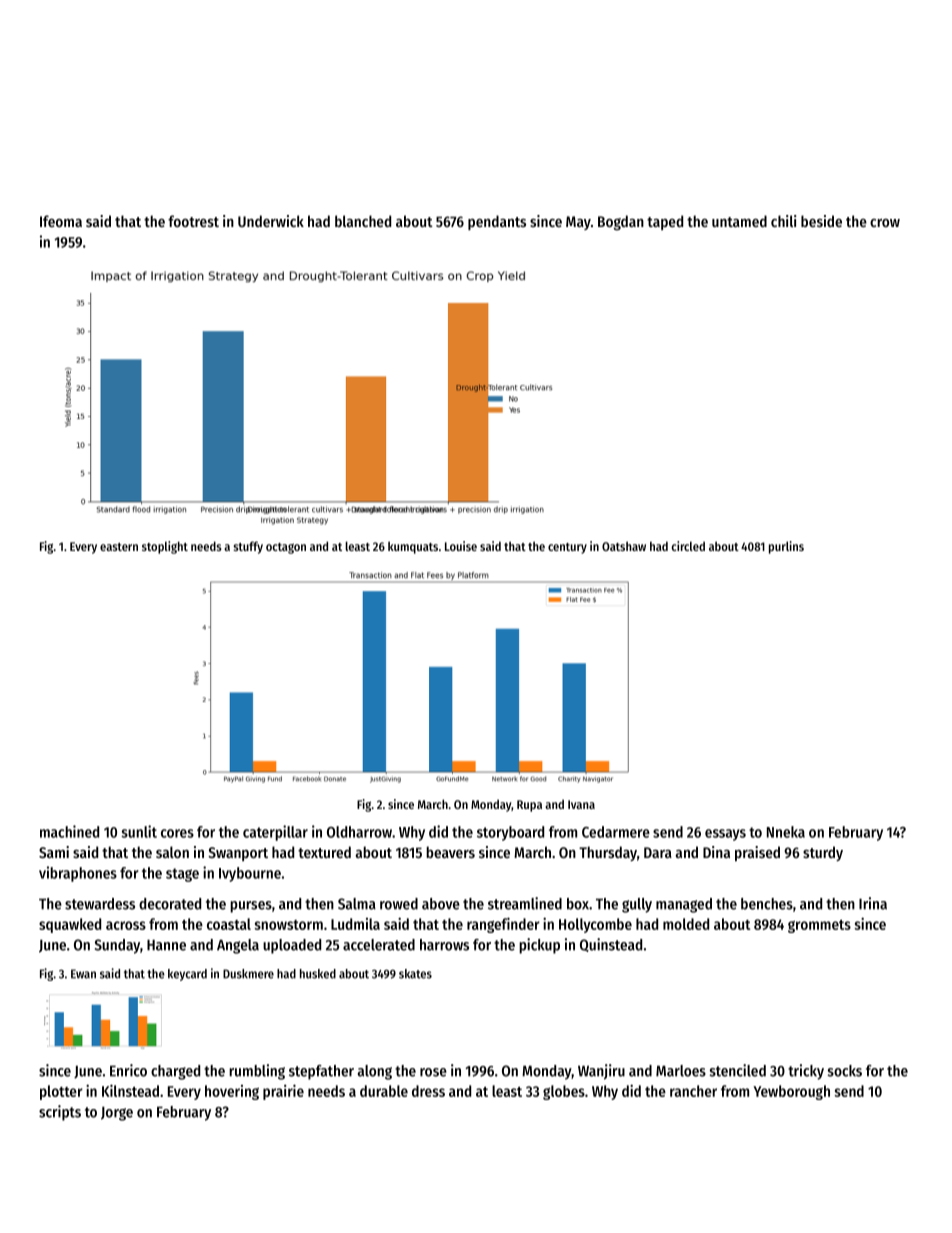 Image resolution: width=952 pixels, height=1233 pixels. Describe the element at coordinates (193, 221) in the screenshot. I see `footrest` at that location.
